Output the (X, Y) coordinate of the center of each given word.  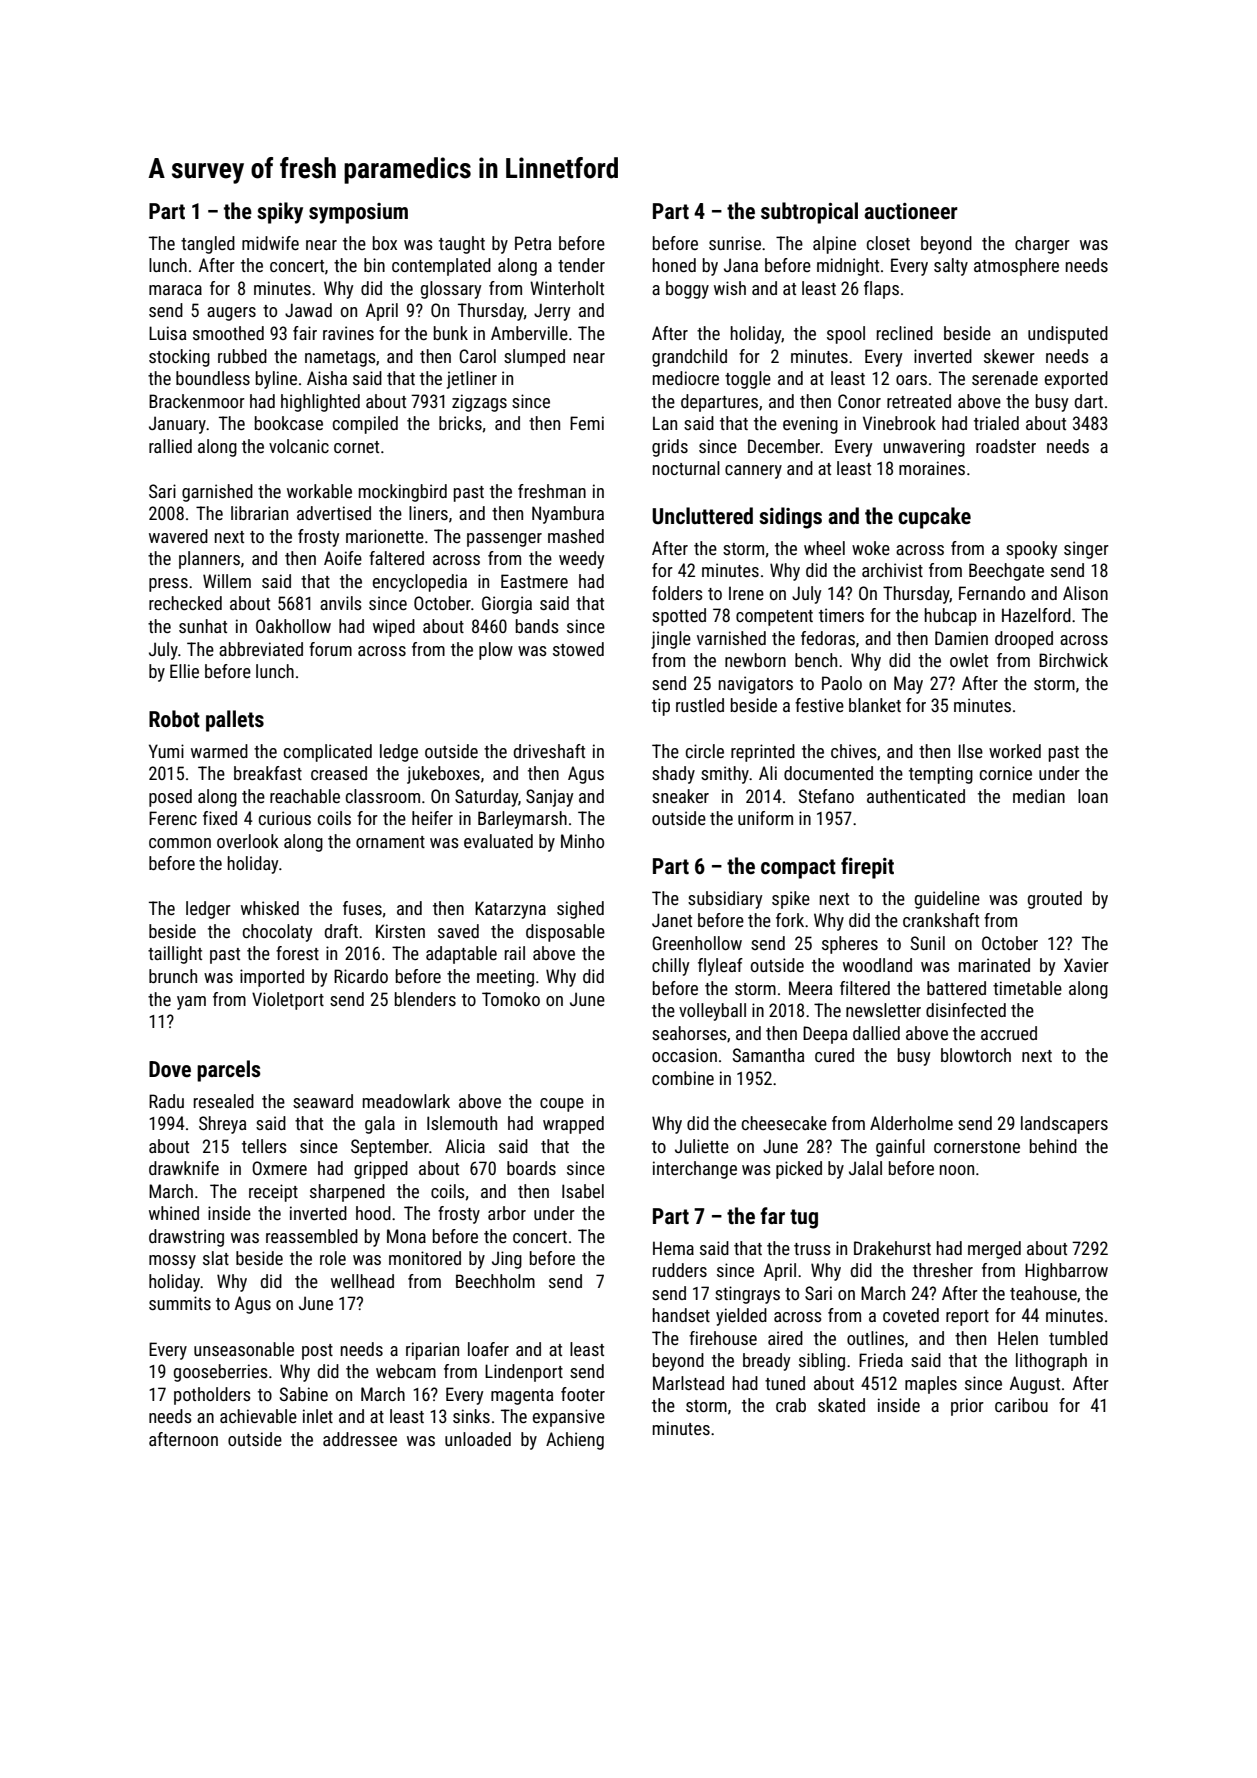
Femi (587, 423)
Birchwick (1073, 660)
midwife (270, 243)
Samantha (768, 1055)
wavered (178, 536)
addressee (360, 1439)
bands (537, 626)
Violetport (288, 1001)
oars (911, 380)
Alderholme (911, 1123)
